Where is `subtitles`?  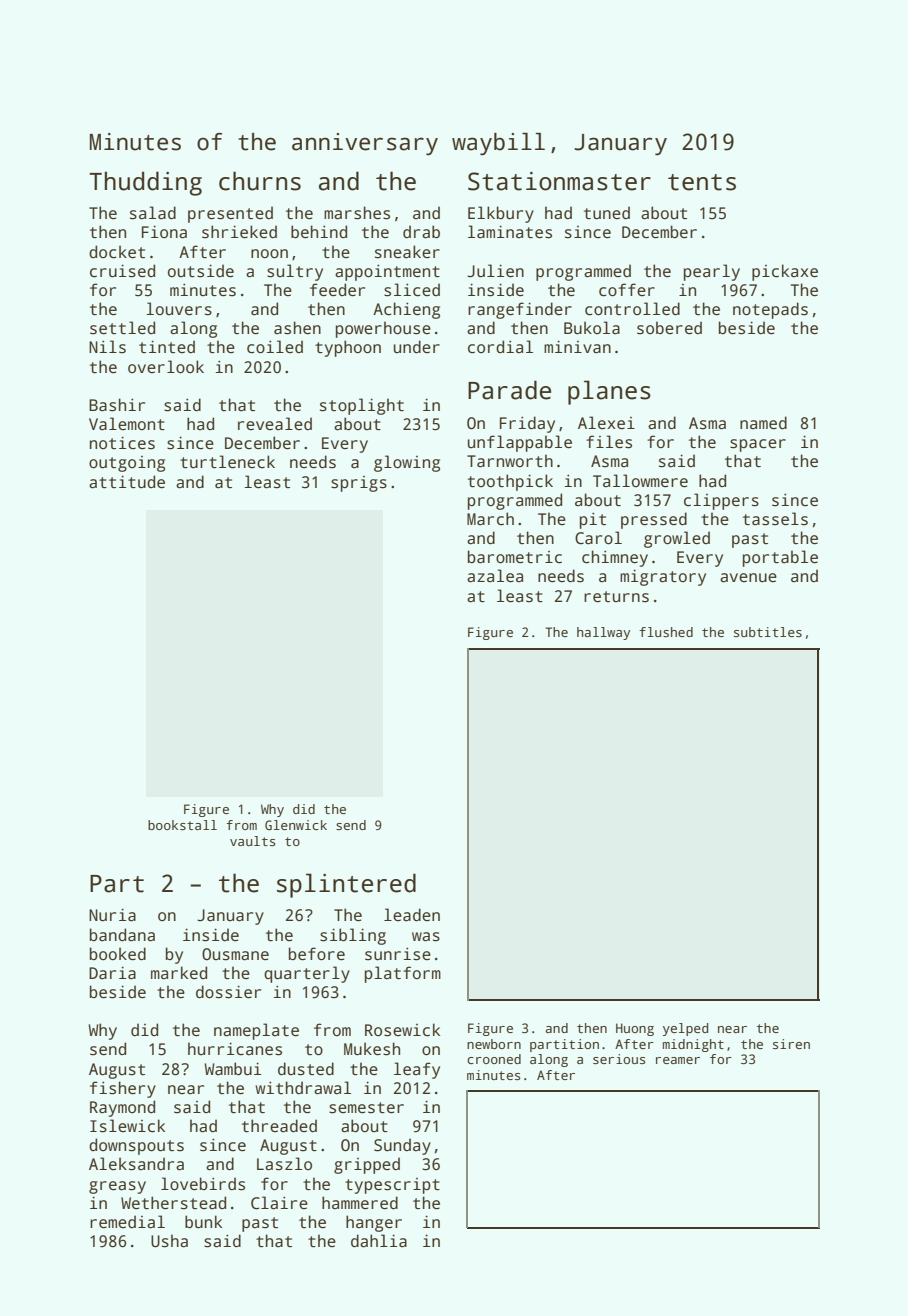
subtitles is located at coordinates (768, 632).
